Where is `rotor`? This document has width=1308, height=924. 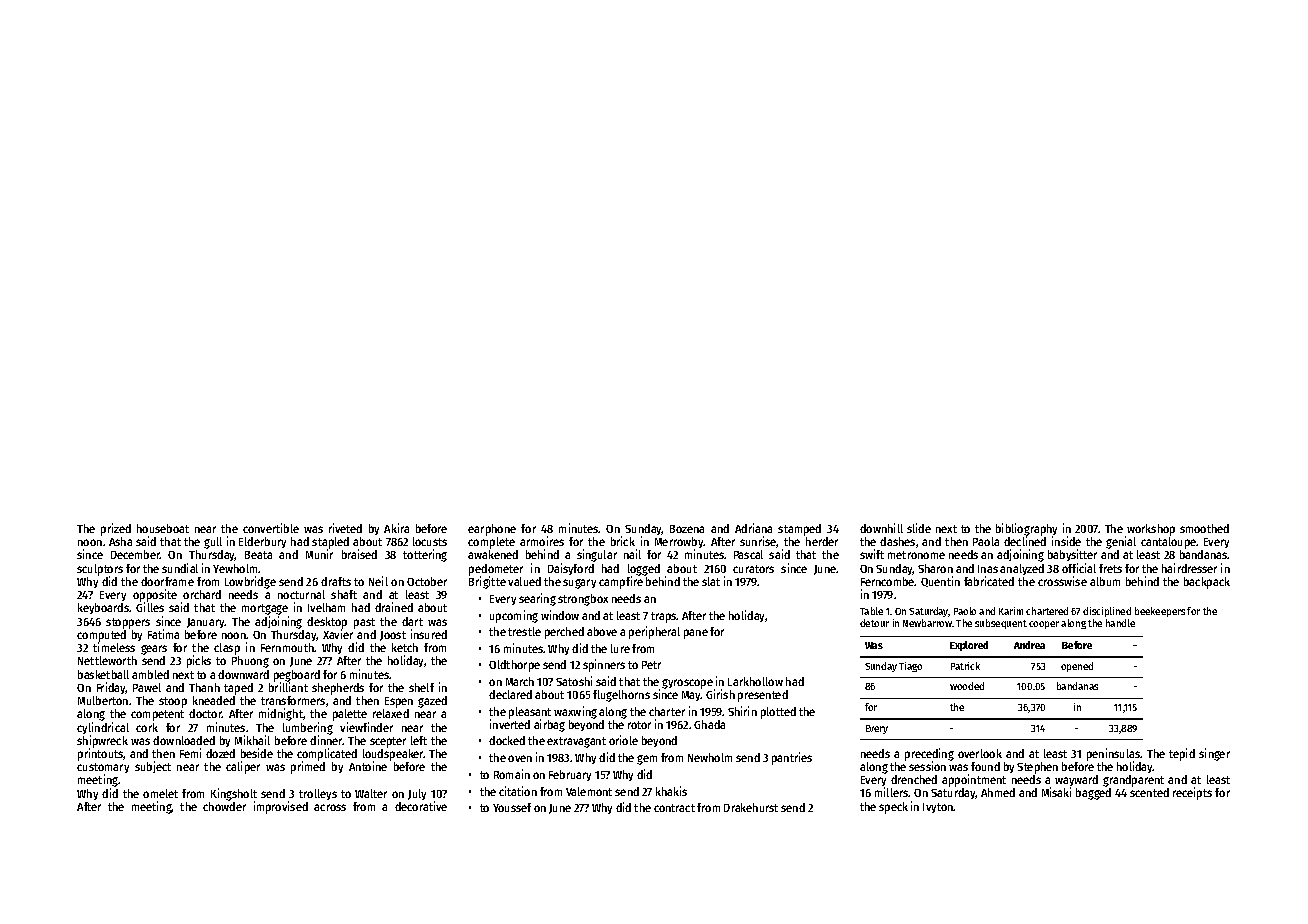 rotor is located at coordinates (639, 725).
